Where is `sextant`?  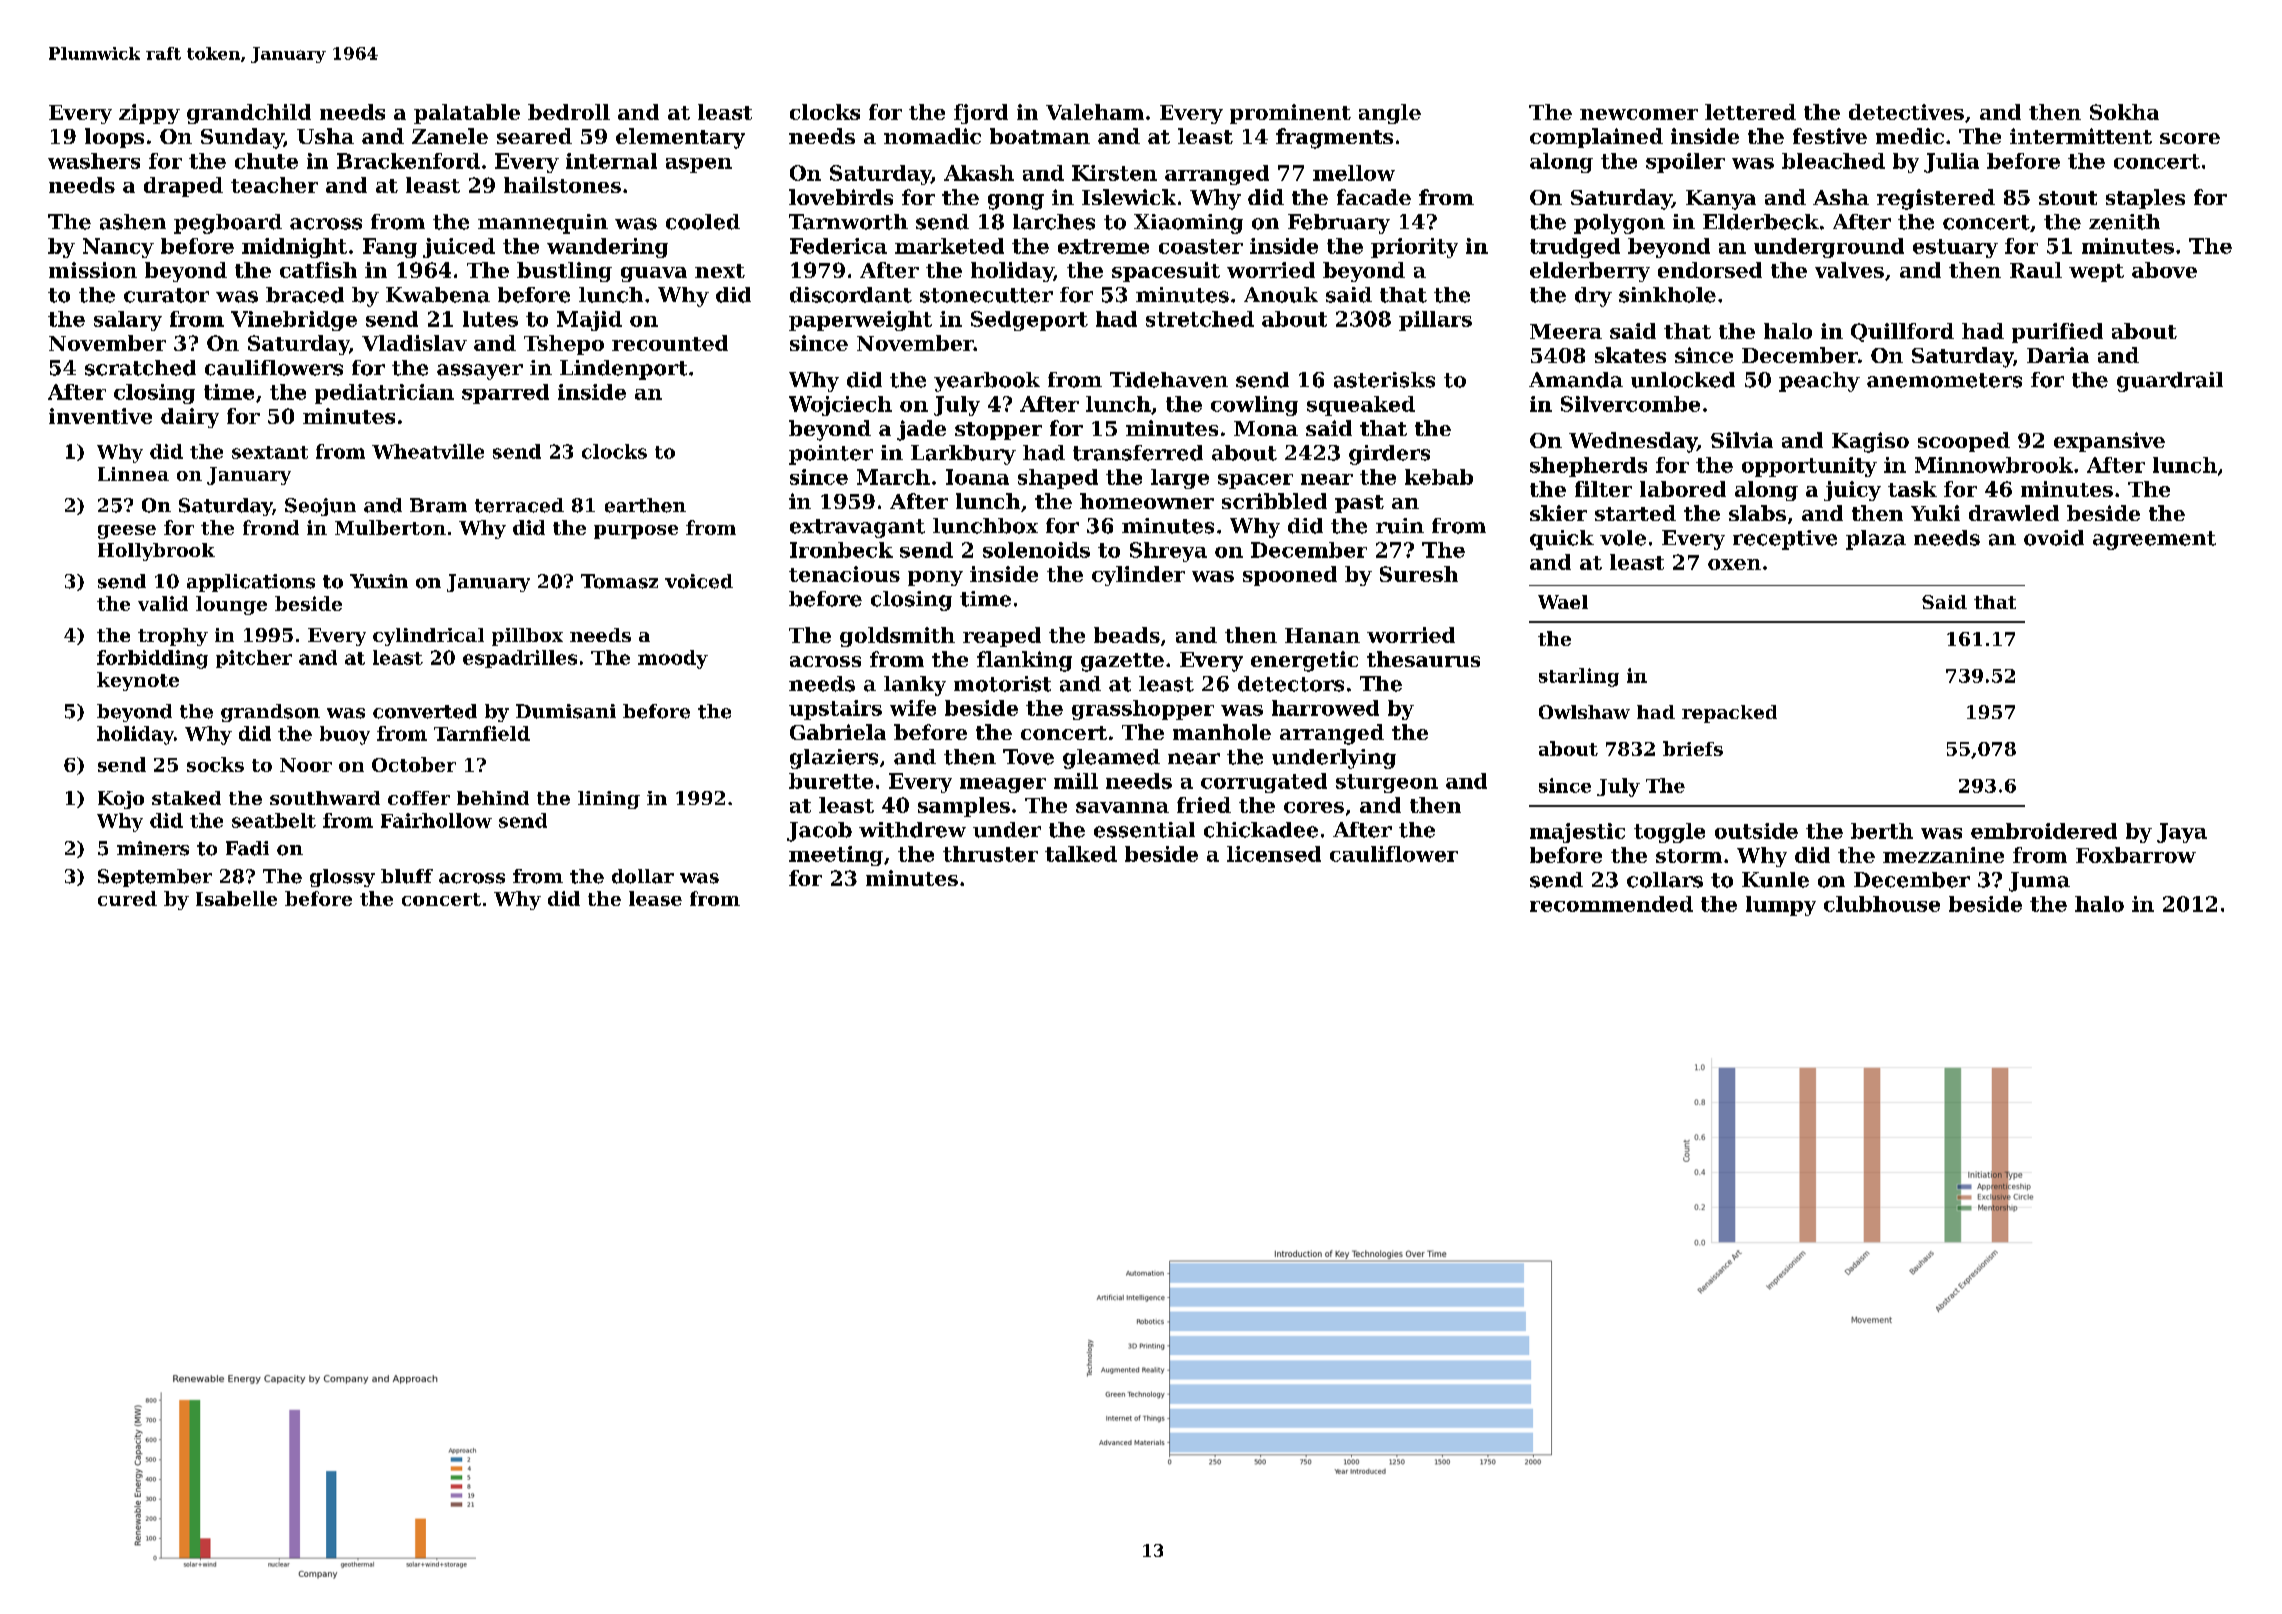
sextant is located at coordinates (270, 452).
